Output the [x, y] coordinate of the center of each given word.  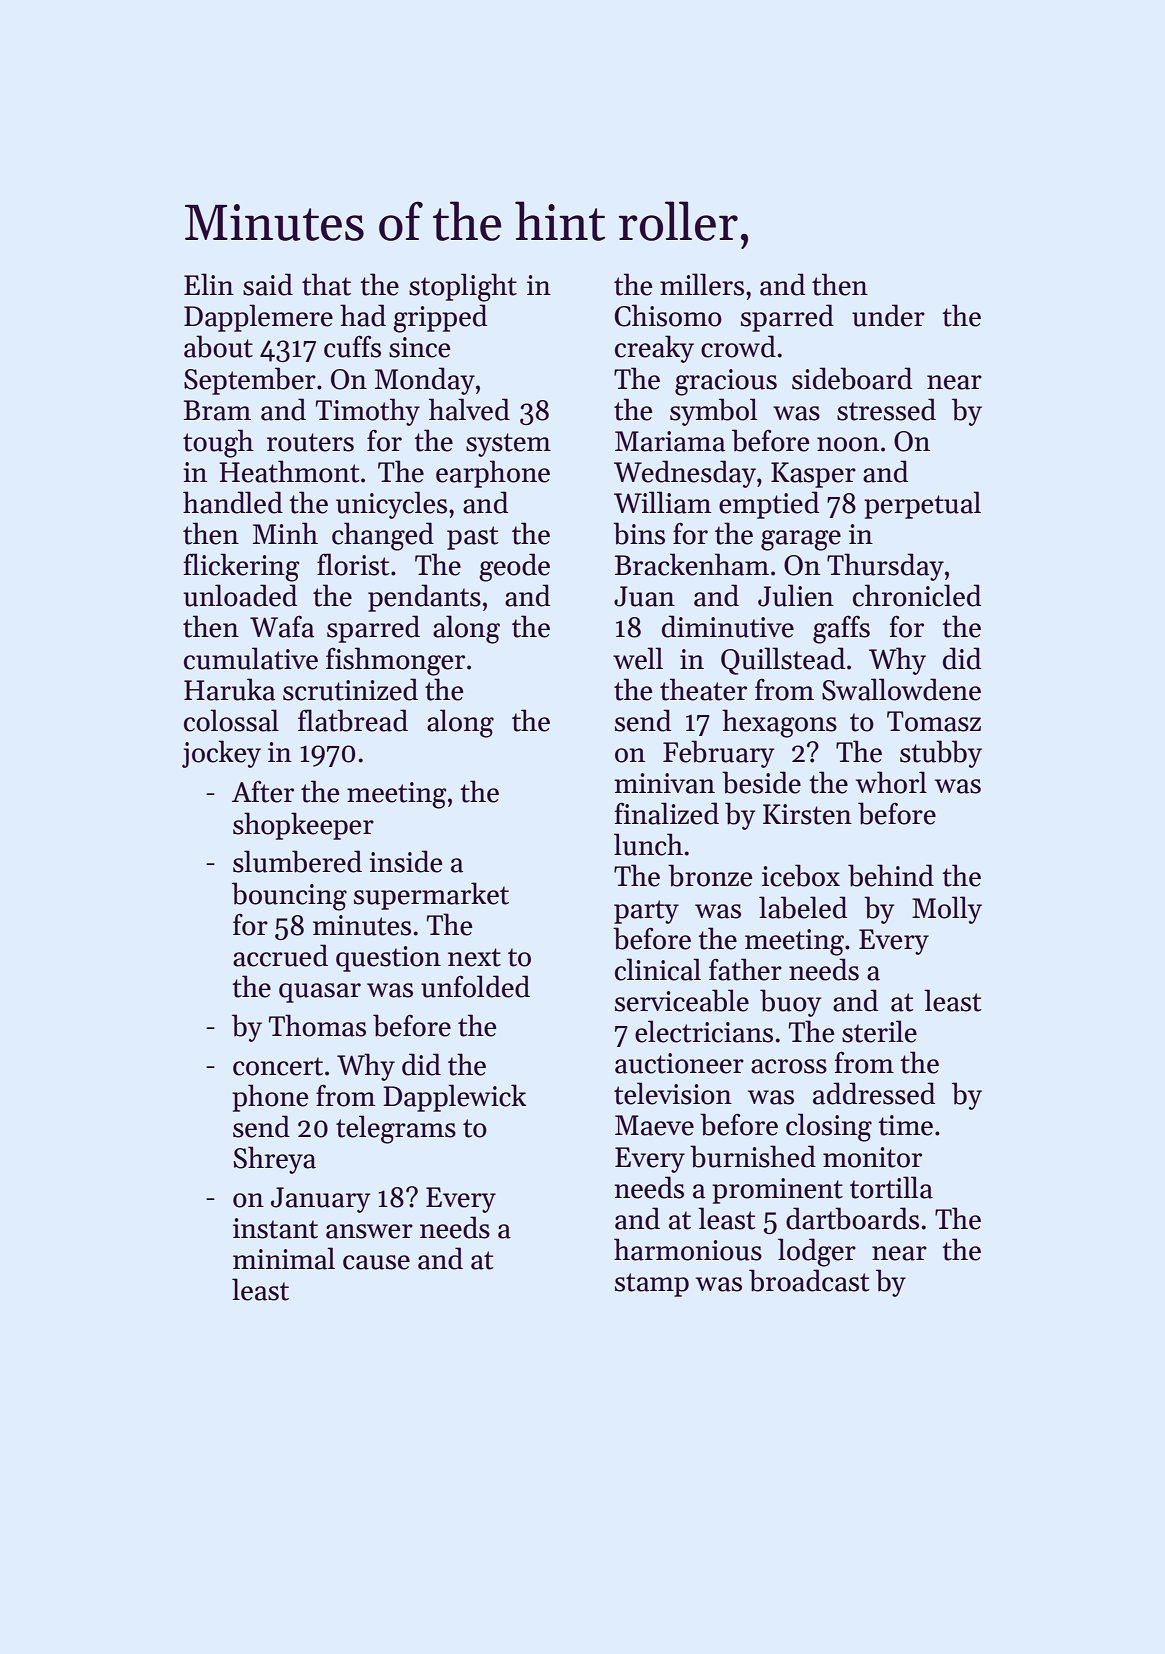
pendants [424, 598]
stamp [652, 1285]
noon [848, 444]
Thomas [317, 1025]
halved [469, 409]
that [326, 284]
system [508, 445]
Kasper [813, 475]
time [906, 1125]
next [474, 957]
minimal [284, 1258]
